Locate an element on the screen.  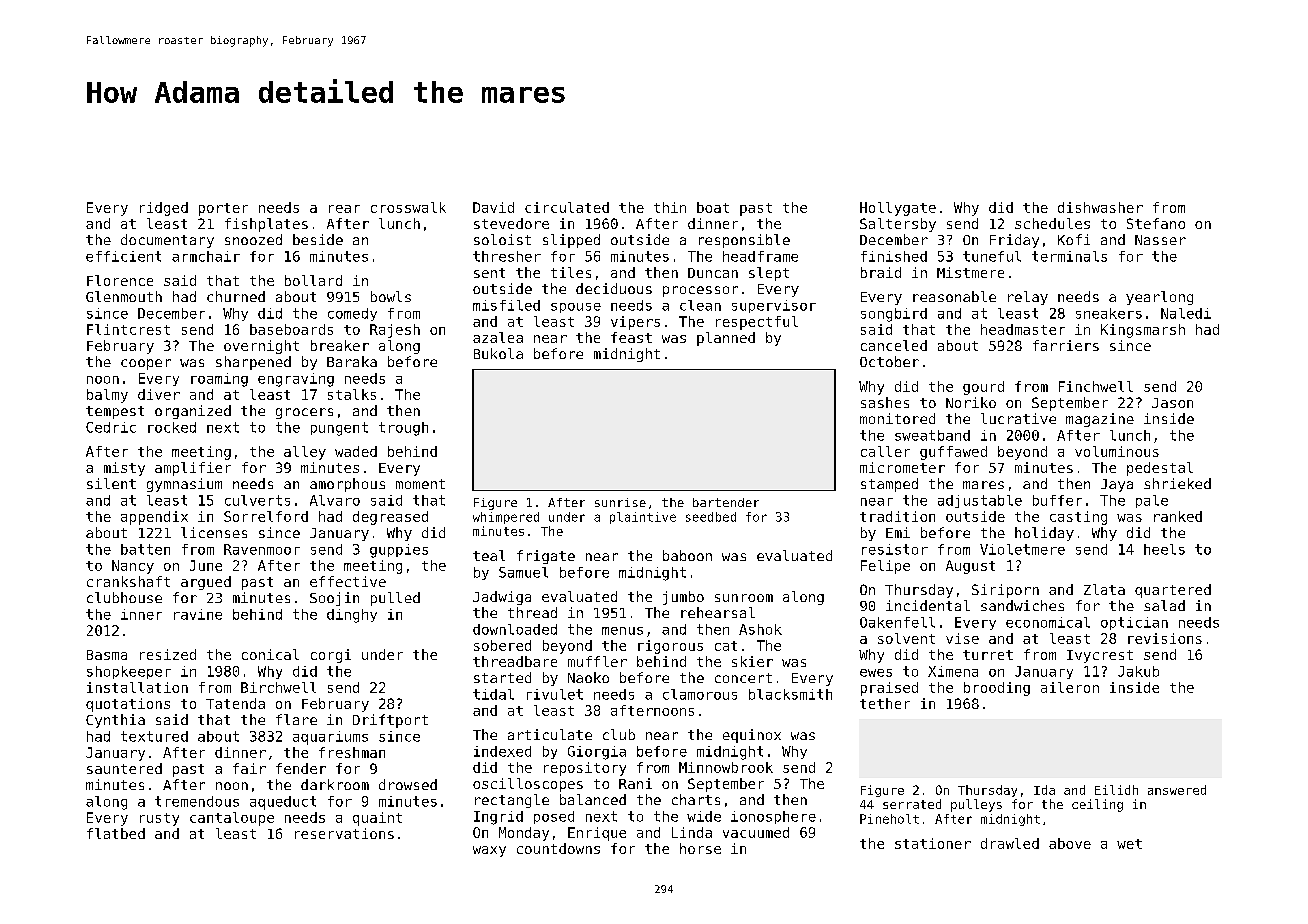
sashes is located at coordinates (885, 402).
